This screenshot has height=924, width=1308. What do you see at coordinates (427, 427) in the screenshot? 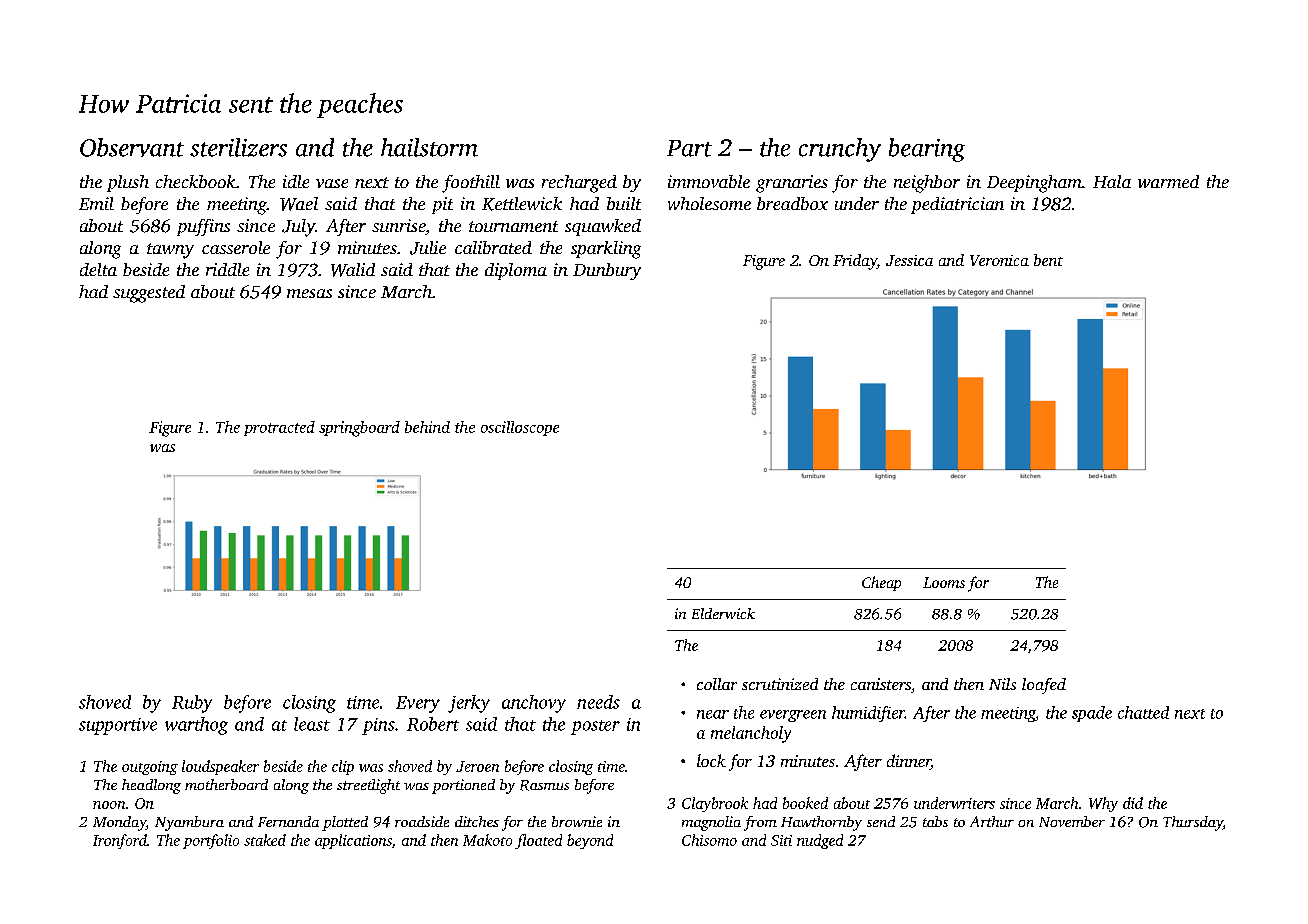
I see `behind` at bounding box center [427, 427].
